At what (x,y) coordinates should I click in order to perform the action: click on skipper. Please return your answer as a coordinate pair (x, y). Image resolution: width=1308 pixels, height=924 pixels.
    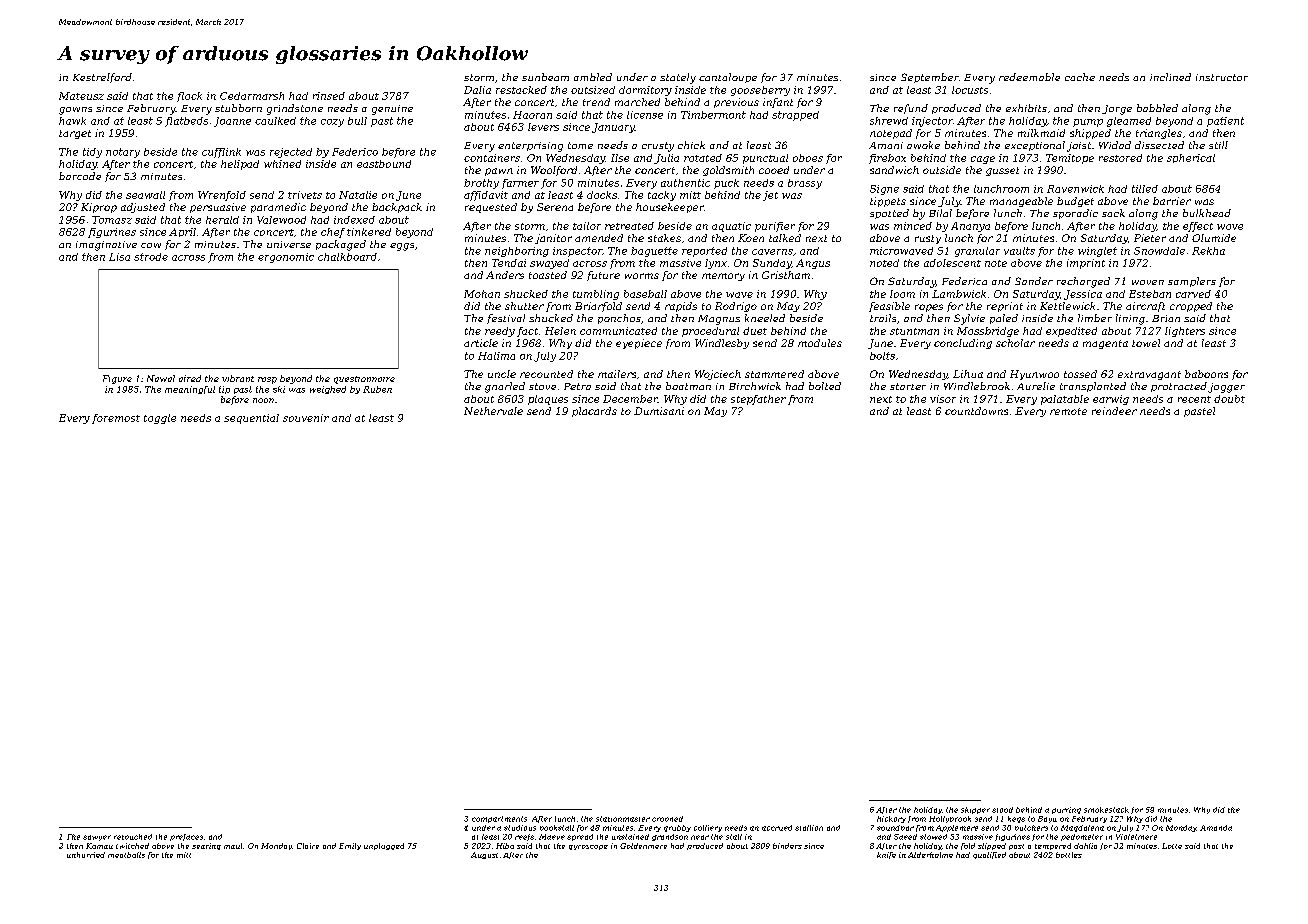
    Looking at the image, I should click on (975, 810).
